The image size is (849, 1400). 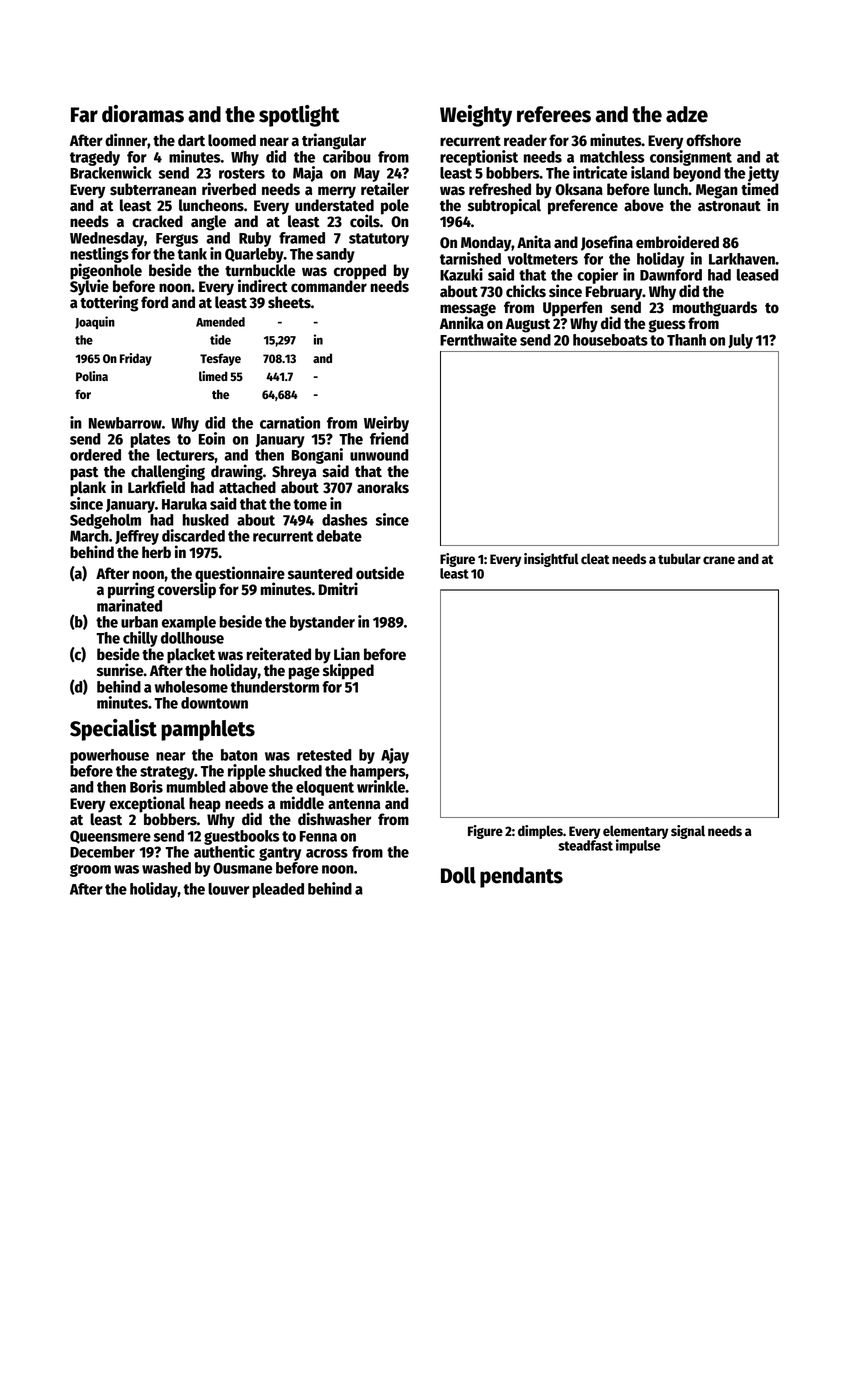 I want to click on marinated, so click(x=129, y=605).
